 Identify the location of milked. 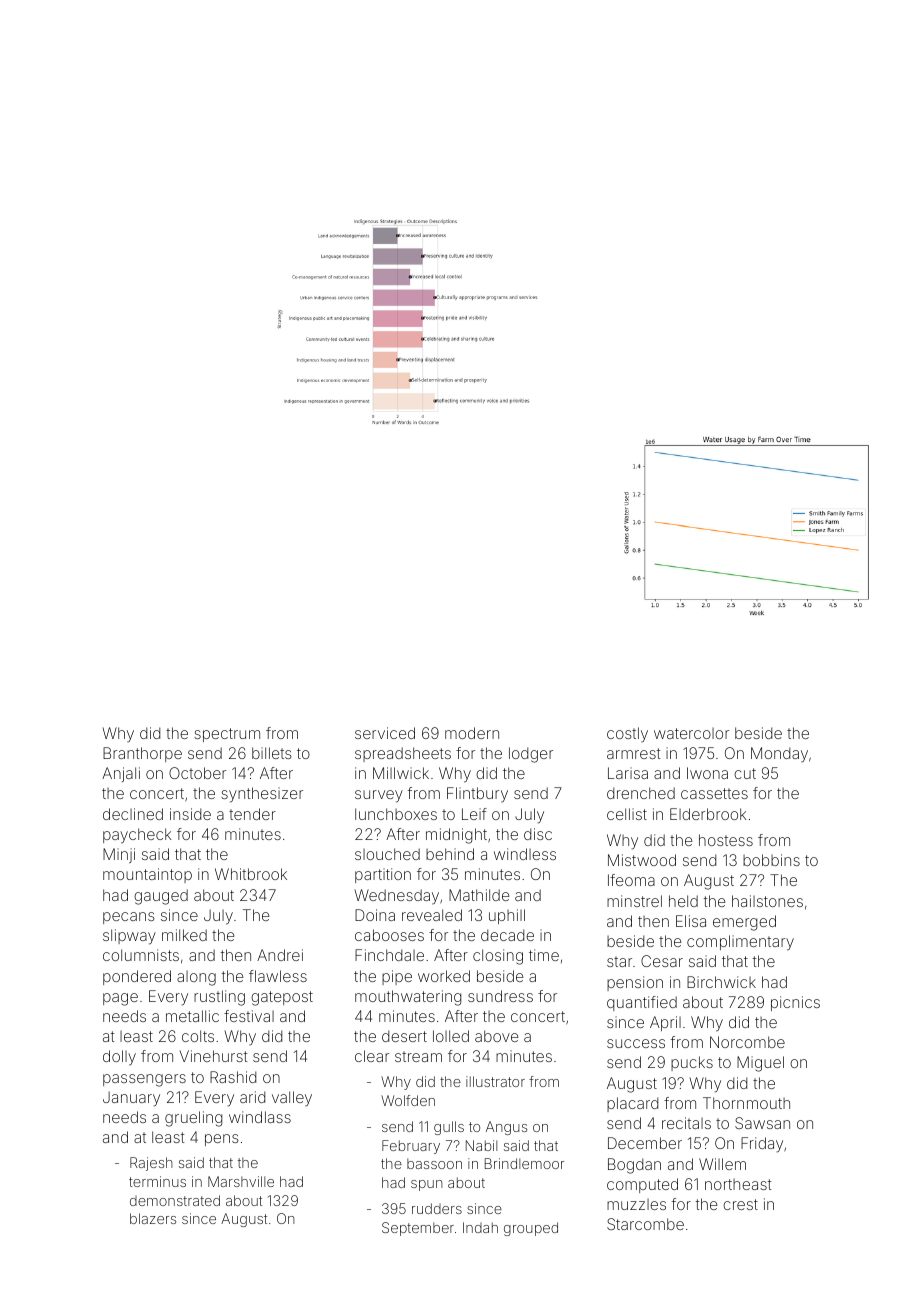
(184, 935).
